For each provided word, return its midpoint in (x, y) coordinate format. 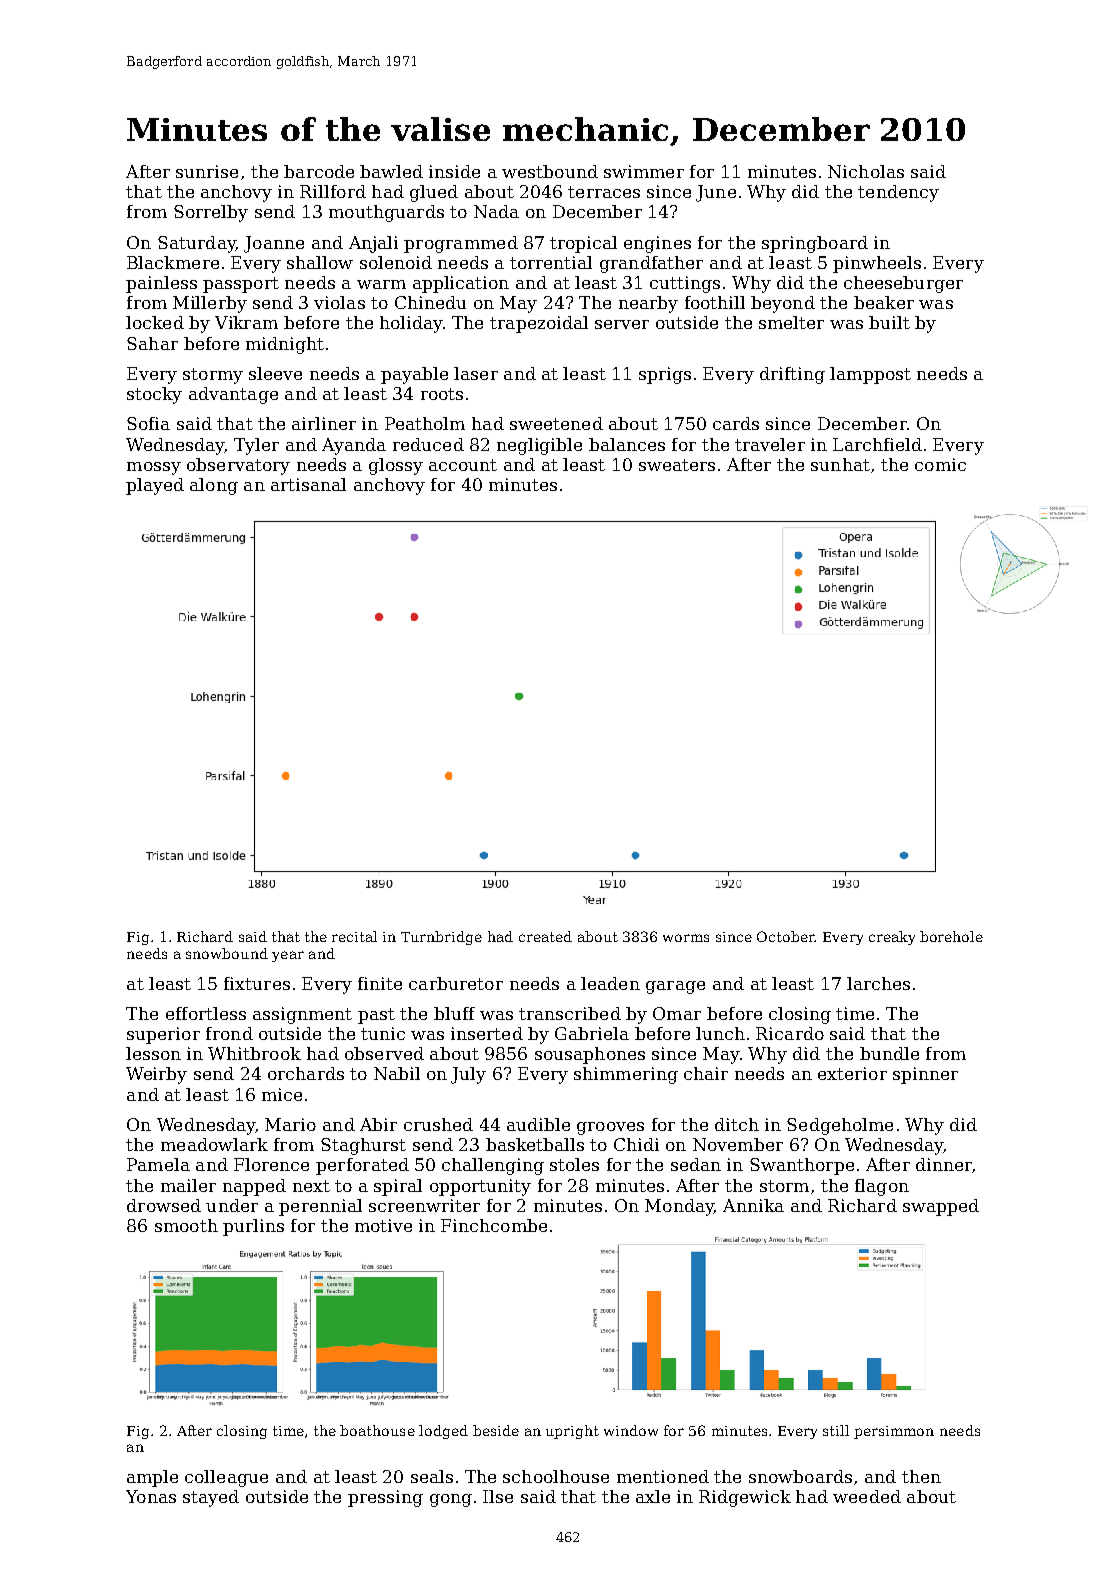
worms (686, 938)
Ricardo (790, 1033)
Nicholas (866, 171)
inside (454, 171)
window (631, 1430)
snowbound (227, 953)
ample (152, 1478)
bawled (391, 171)
